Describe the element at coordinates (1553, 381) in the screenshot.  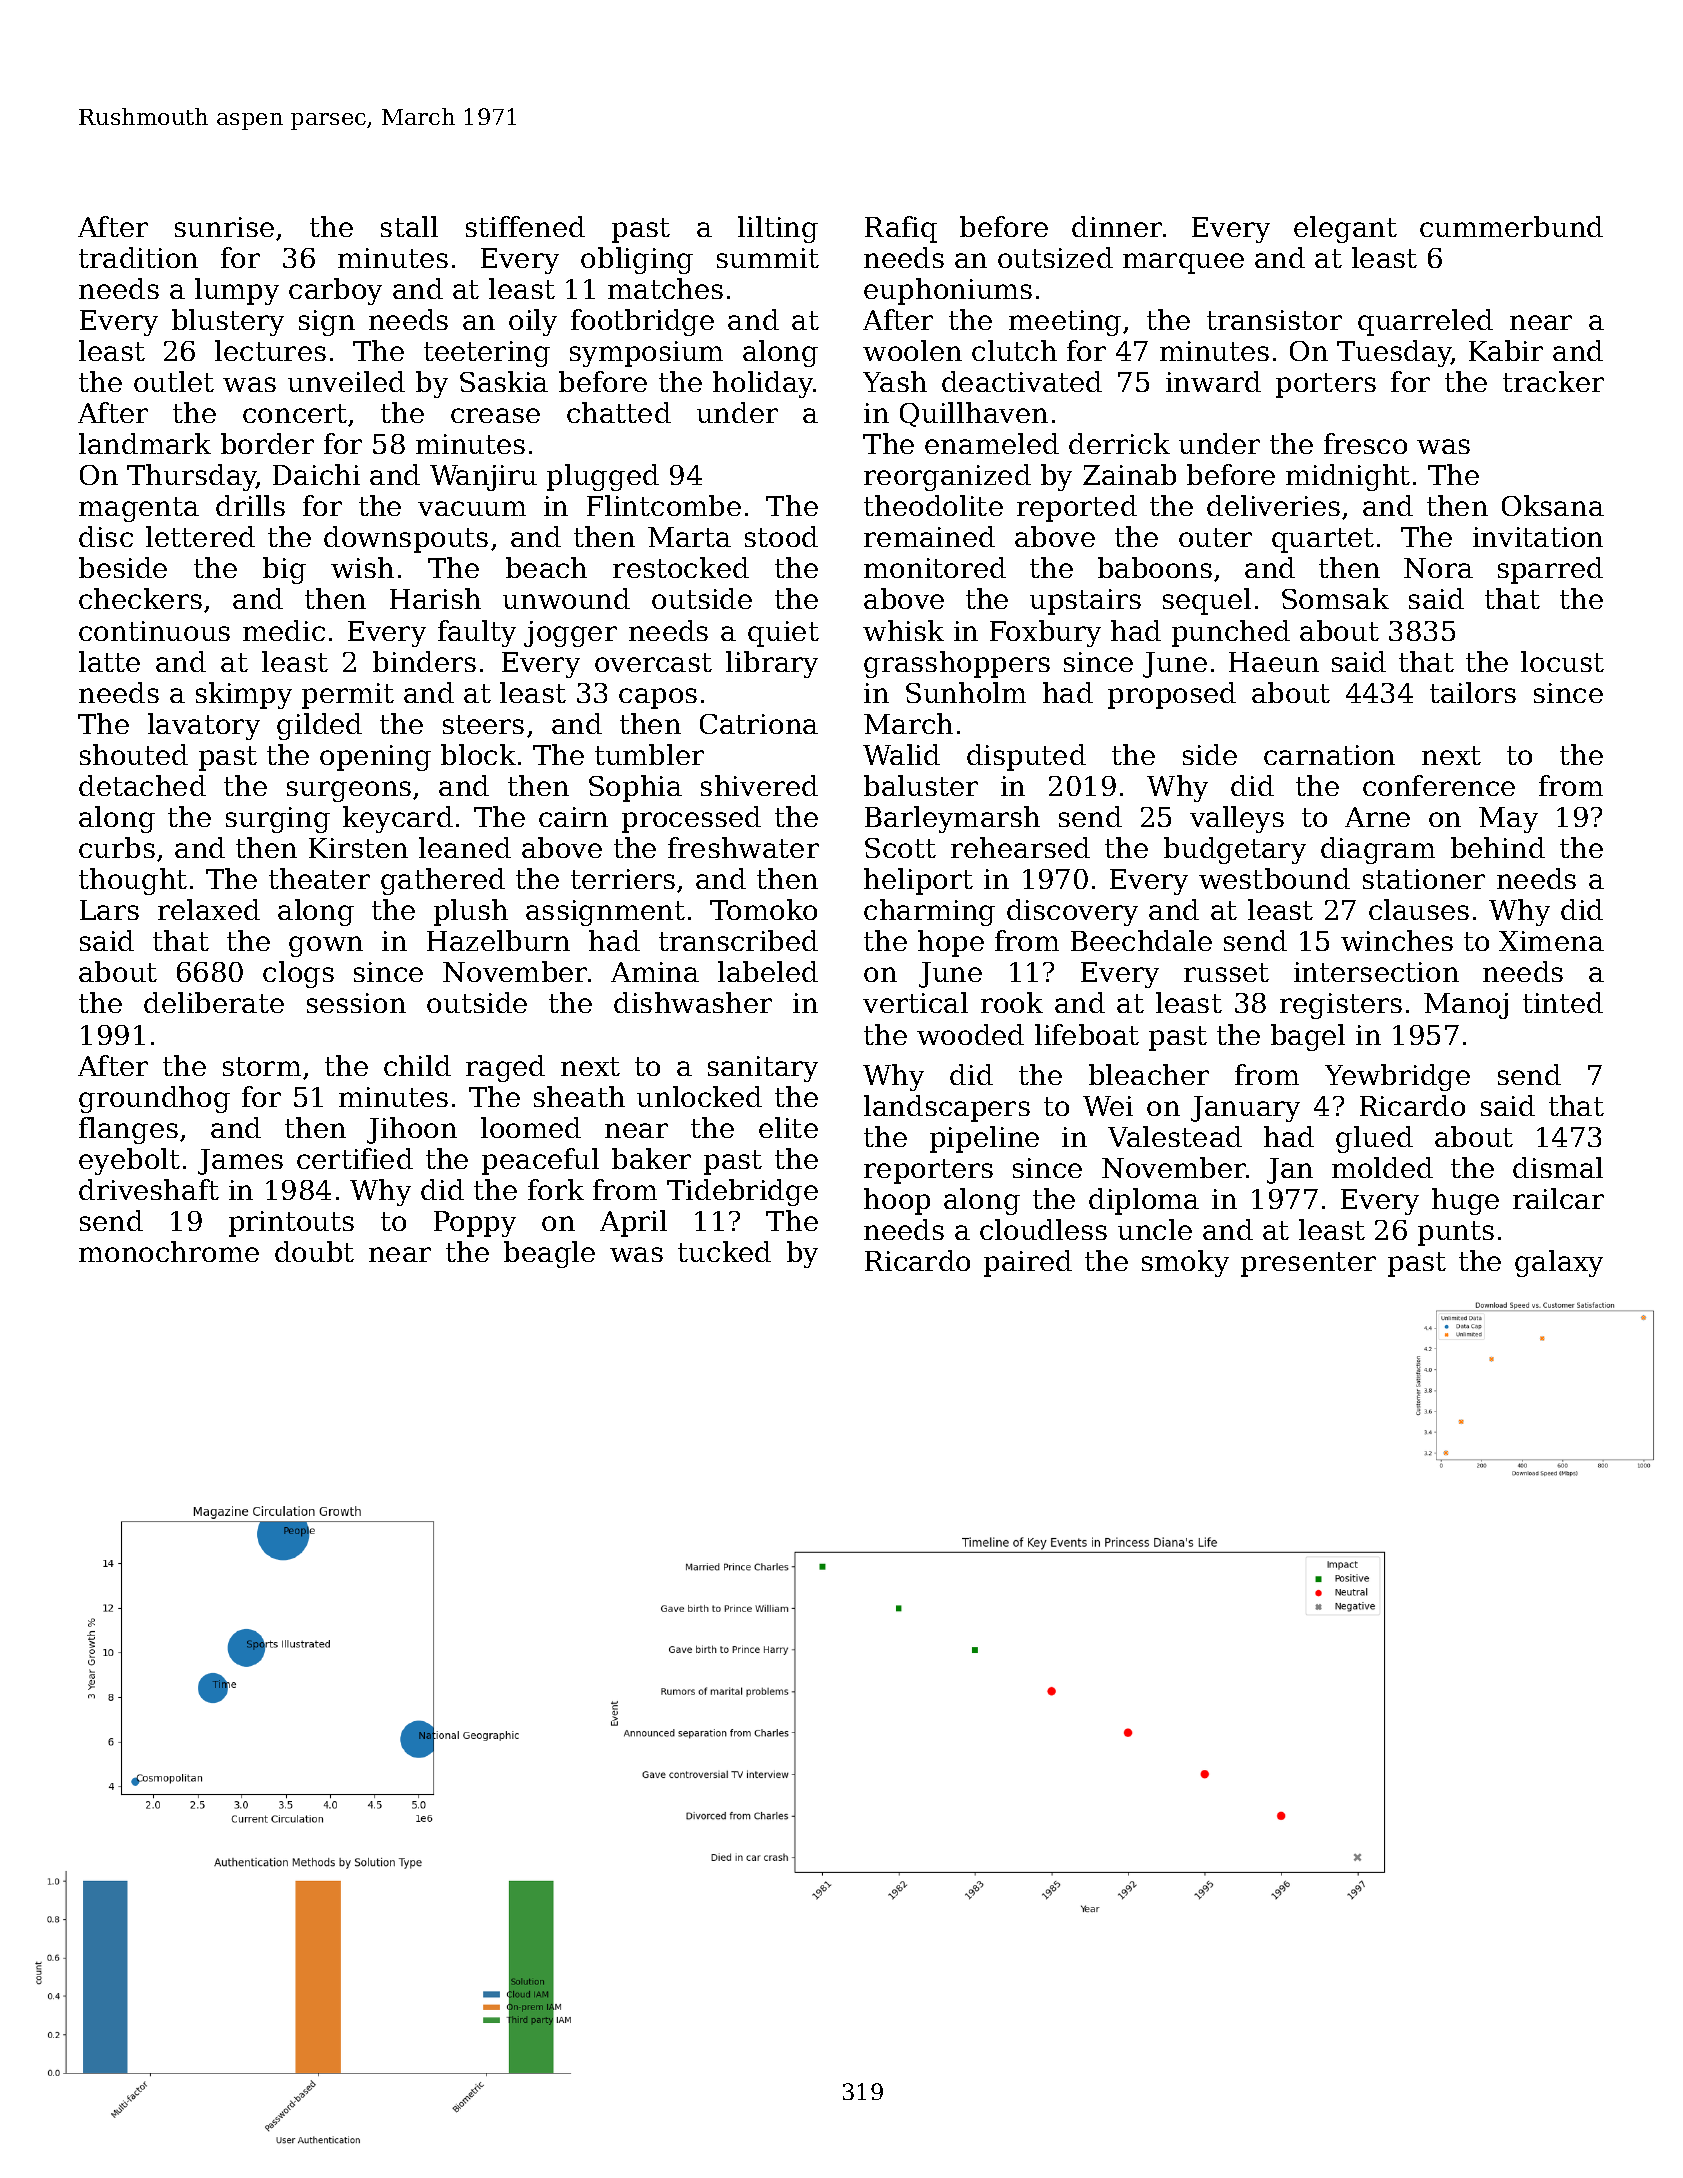
I see `tracker` at that location.
